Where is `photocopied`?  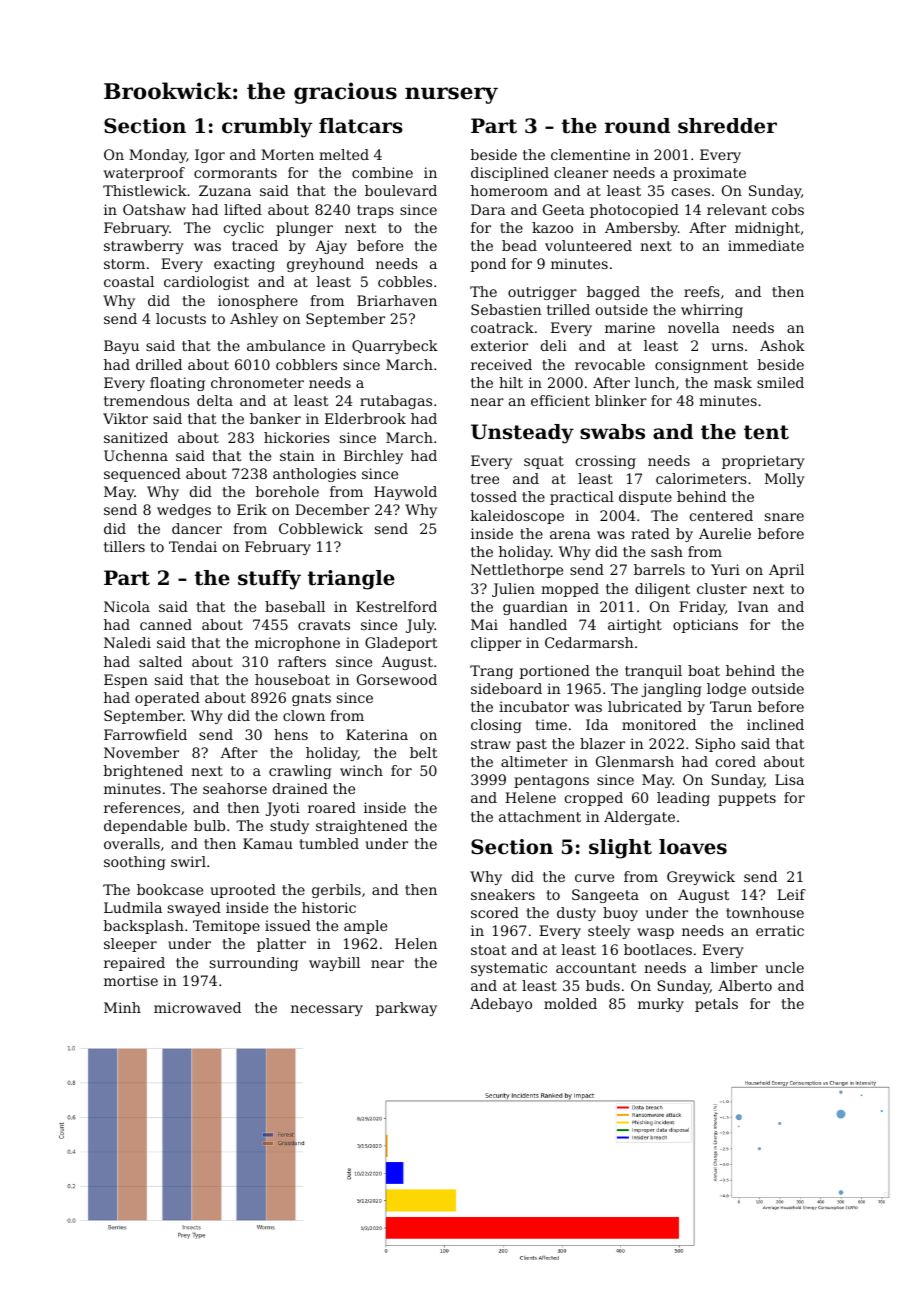
photocopied is located at coordinates (634, 211).
